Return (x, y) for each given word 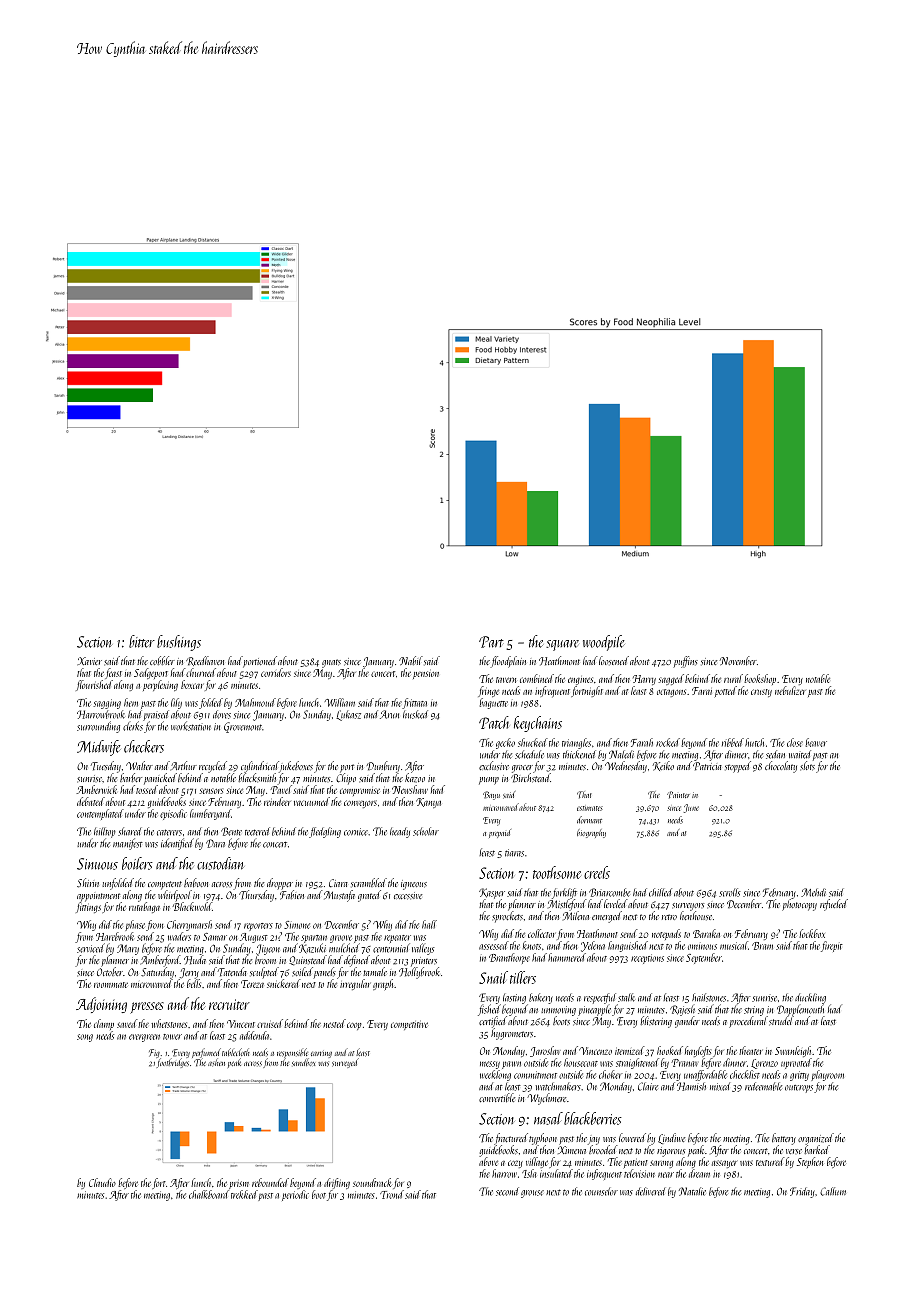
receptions (647, 959)
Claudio (102, 1182)
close (795, 742)
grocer (522, 769)
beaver (816, 742)
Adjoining (101, 1005)
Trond (392, 1194)
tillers (523, 977)
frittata (414, 703)
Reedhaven (205, 661)
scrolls (730, 892)
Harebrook (115, 936)
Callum (833, 1191)
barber (131, 777)
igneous (414, 885)
